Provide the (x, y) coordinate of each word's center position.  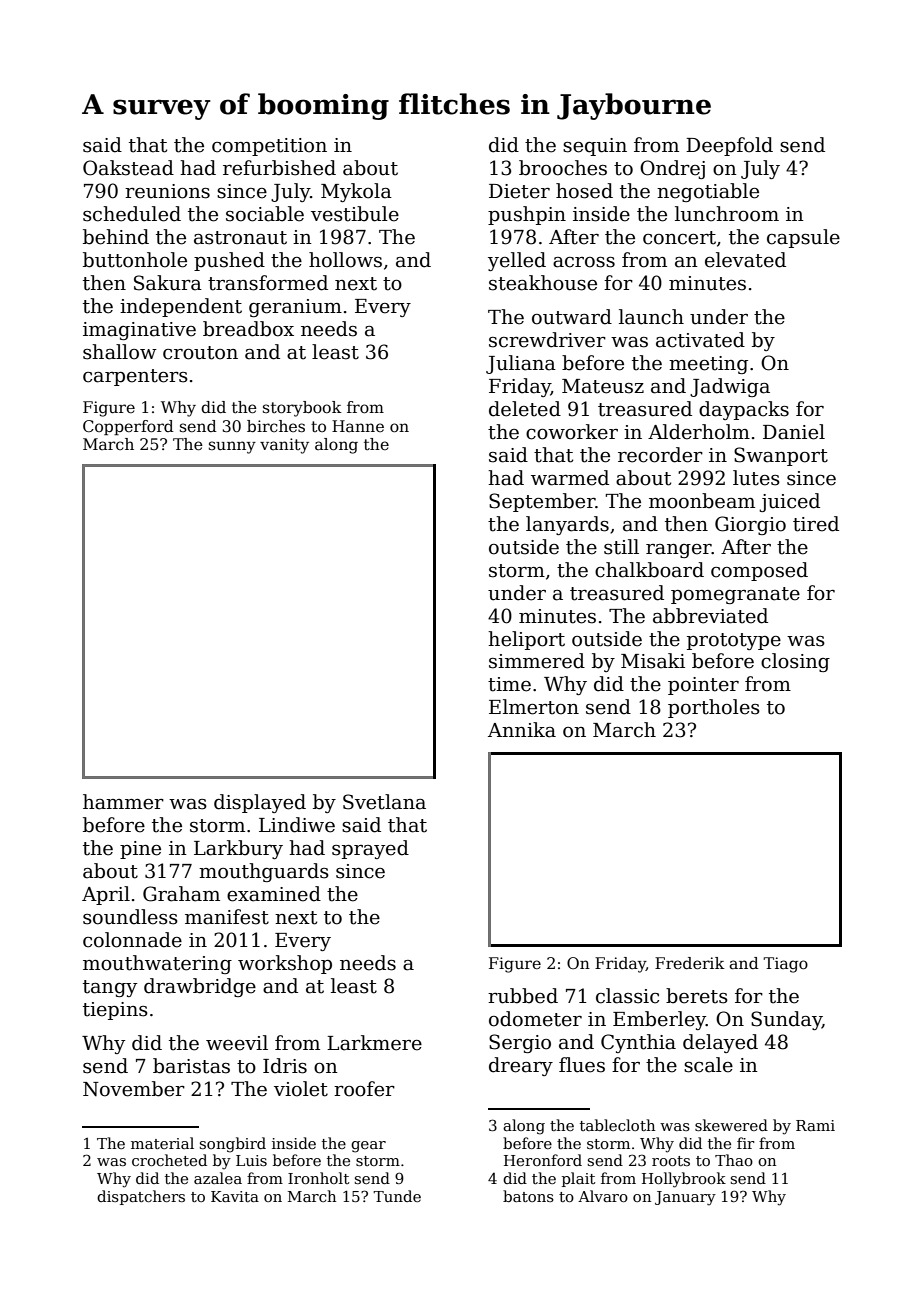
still (621, 547)
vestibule (355, 214)
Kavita (235, 1196)
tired (816, 524)
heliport (526, 640)
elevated (745, 260)
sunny (232, 447)
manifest (227, 917)
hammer (123, 802)
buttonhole (135, 260)
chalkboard (649, 570)
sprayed (370, 849)
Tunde (397, 1196)
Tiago (785, 965)
